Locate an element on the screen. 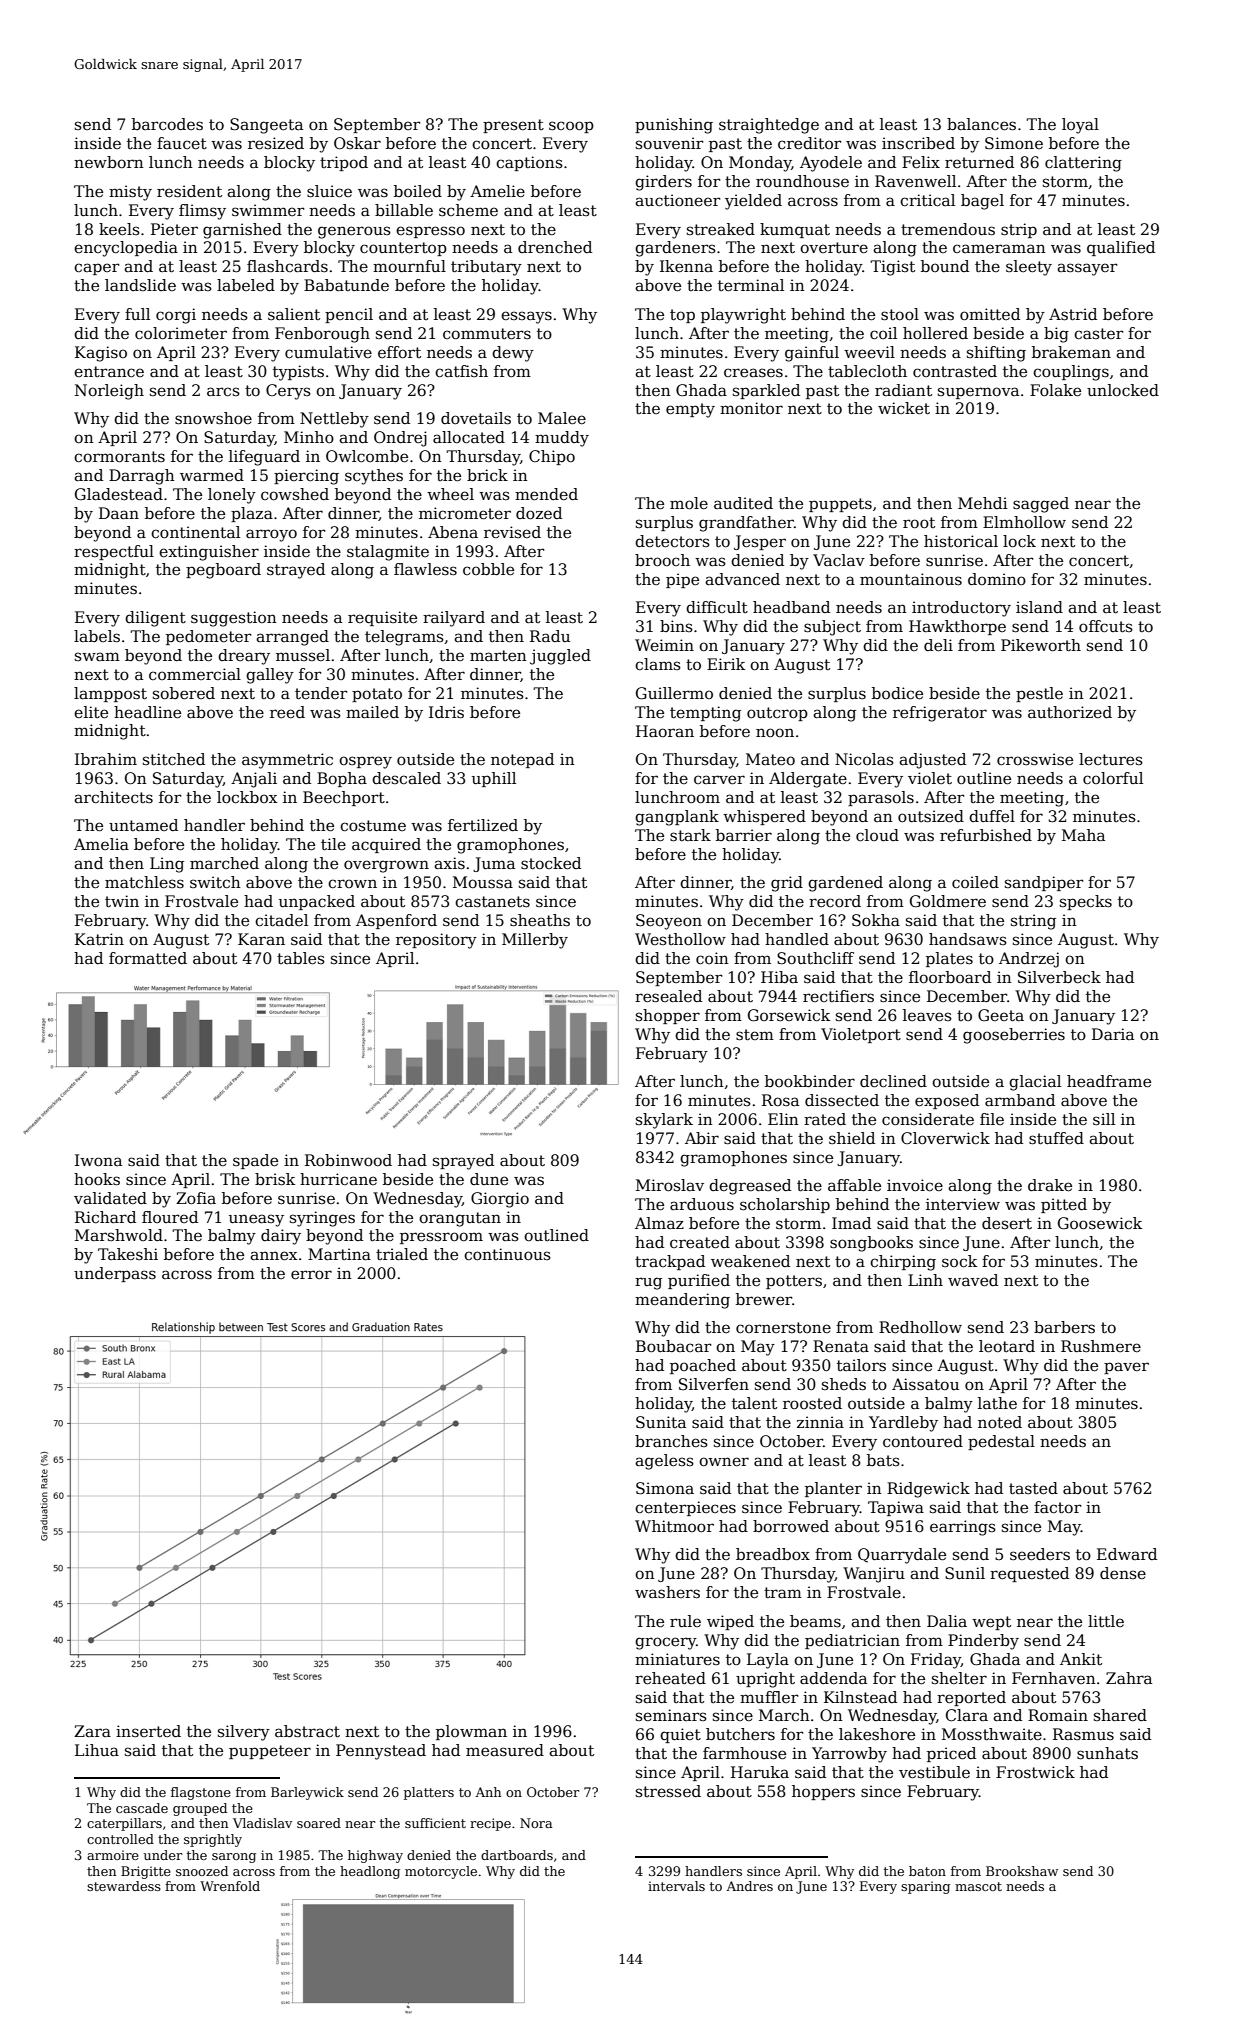 This screenshot has width=1236, height=2036. leotard is located at coordinates (1007, 1346).
